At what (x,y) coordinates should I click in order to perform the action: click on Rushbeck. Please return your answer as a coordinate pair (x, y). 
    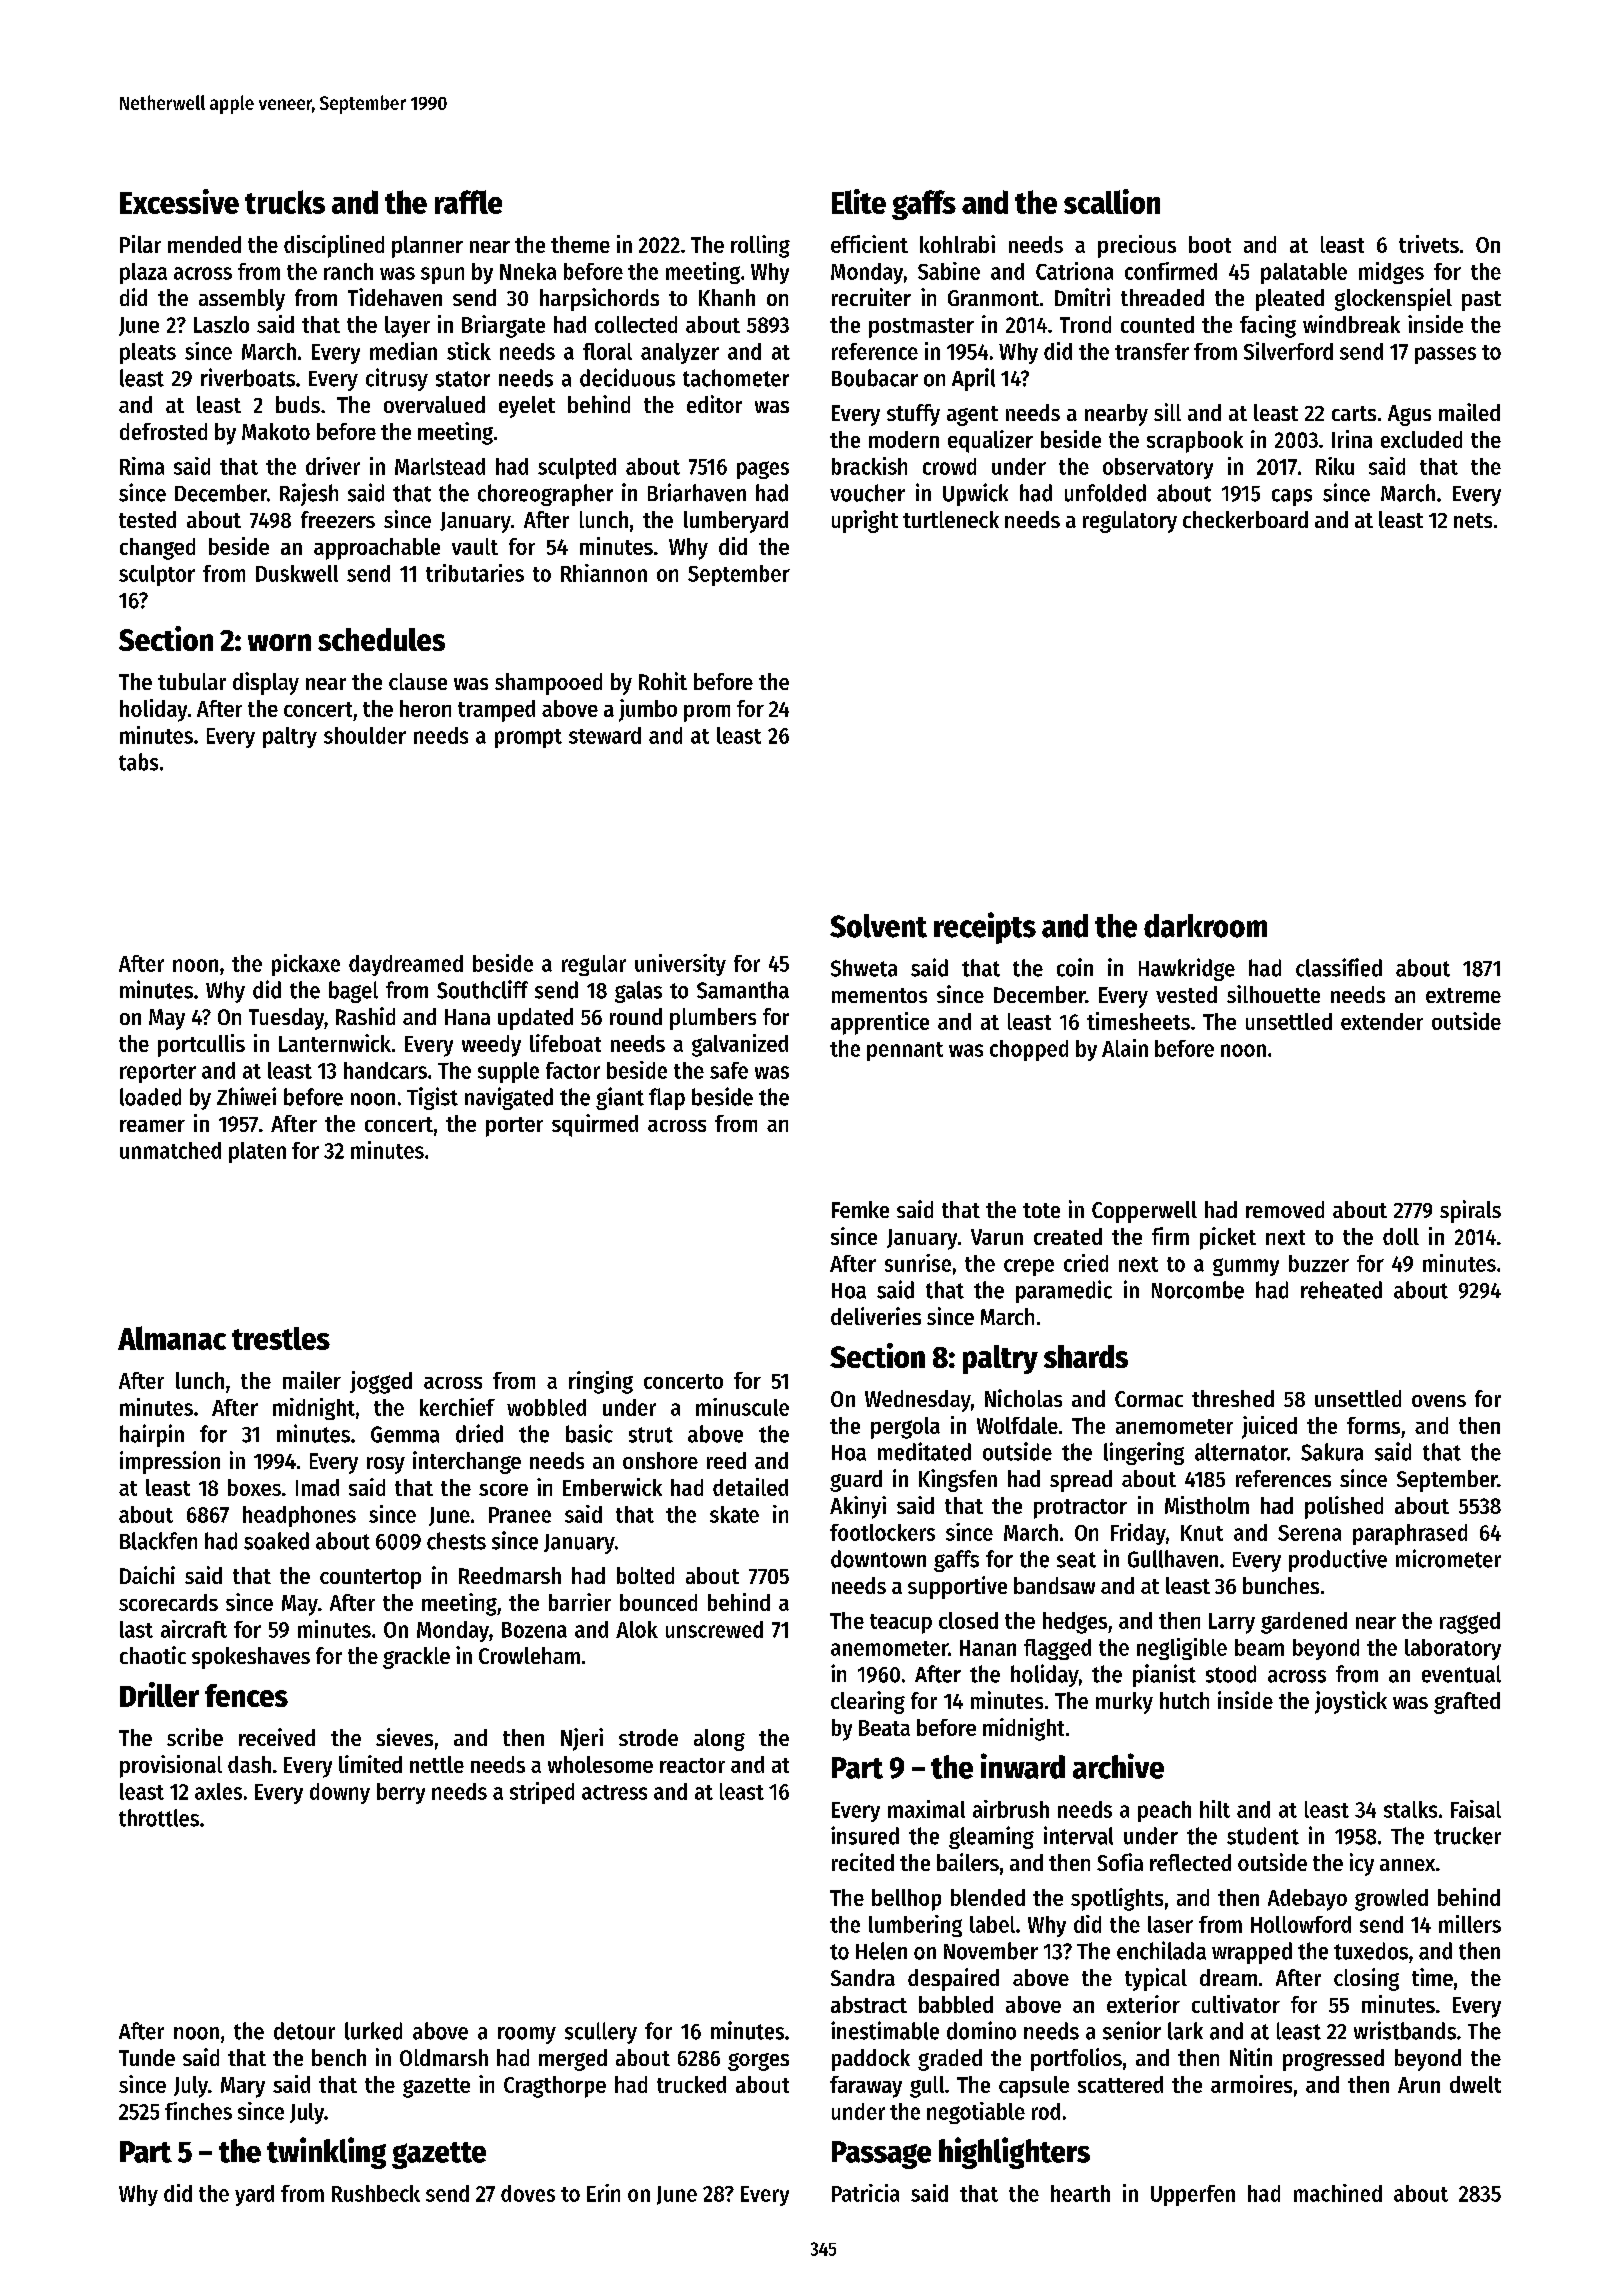
    Looking at the image, I should click on (376, 2193).
